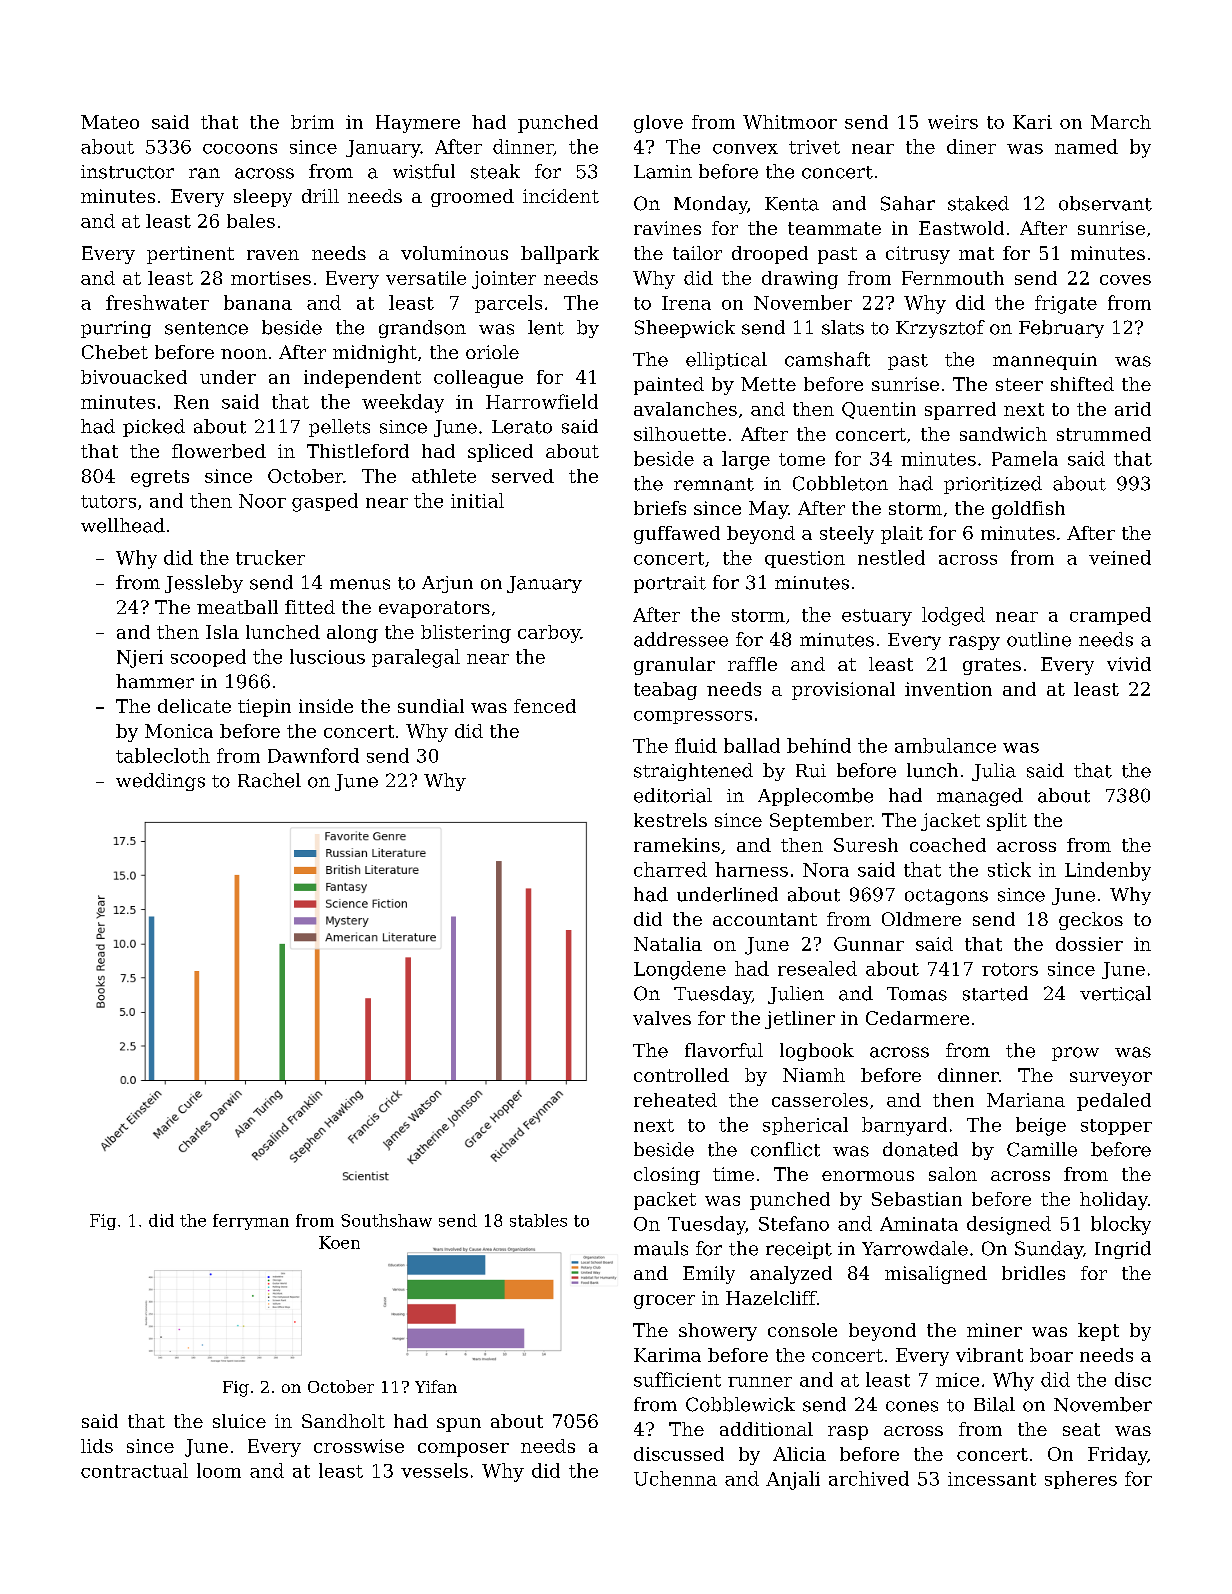 The width and height of the document is (1232, 1594). I want to click on sluice, so click(239, 1421).
